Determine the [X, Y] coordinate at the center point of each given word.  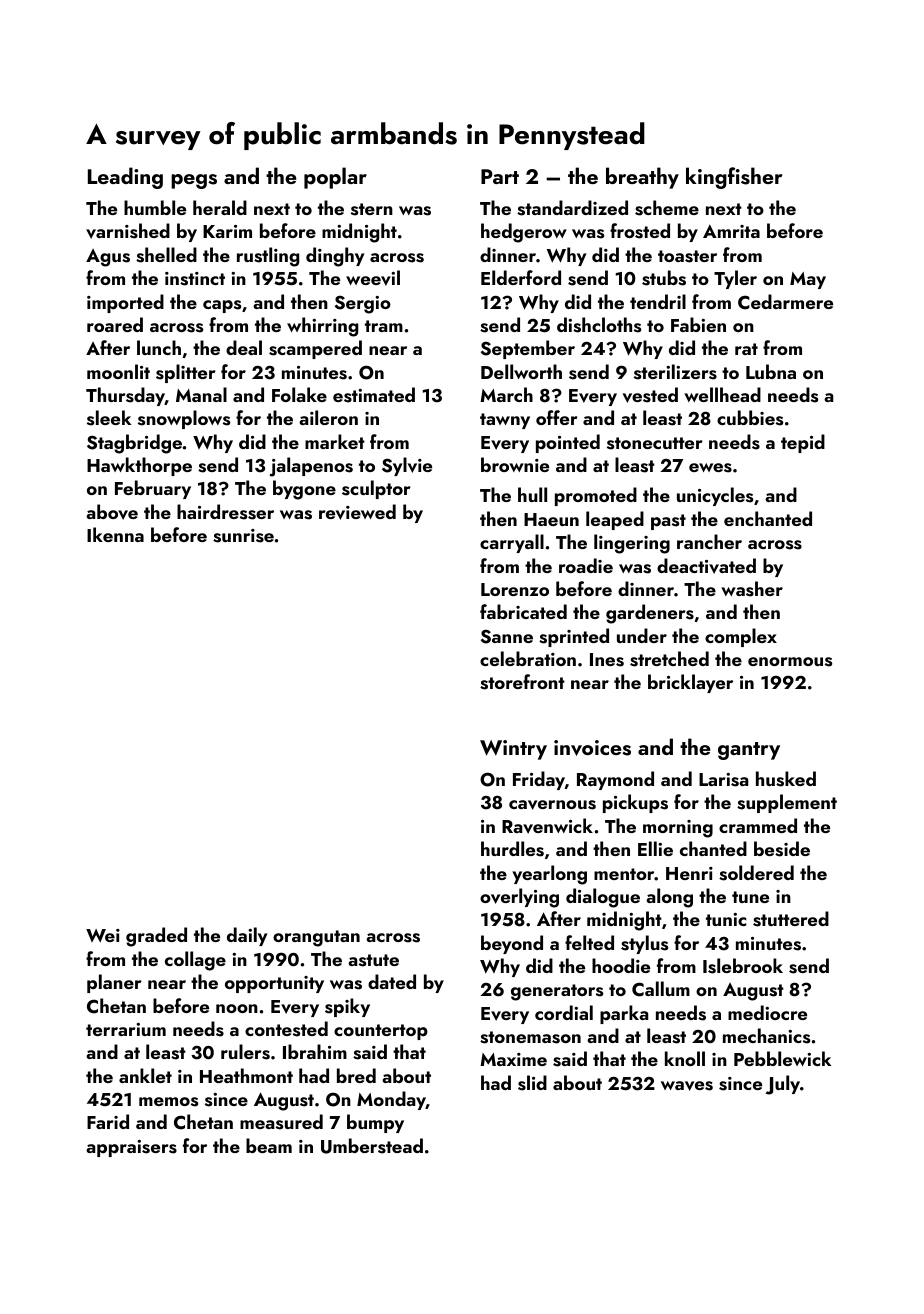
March [506, 394]
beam [269, 1145]
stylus [644, 944]
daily [247, 936]
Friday [539, 780]
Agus [108, 258]
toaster [687, 256]
